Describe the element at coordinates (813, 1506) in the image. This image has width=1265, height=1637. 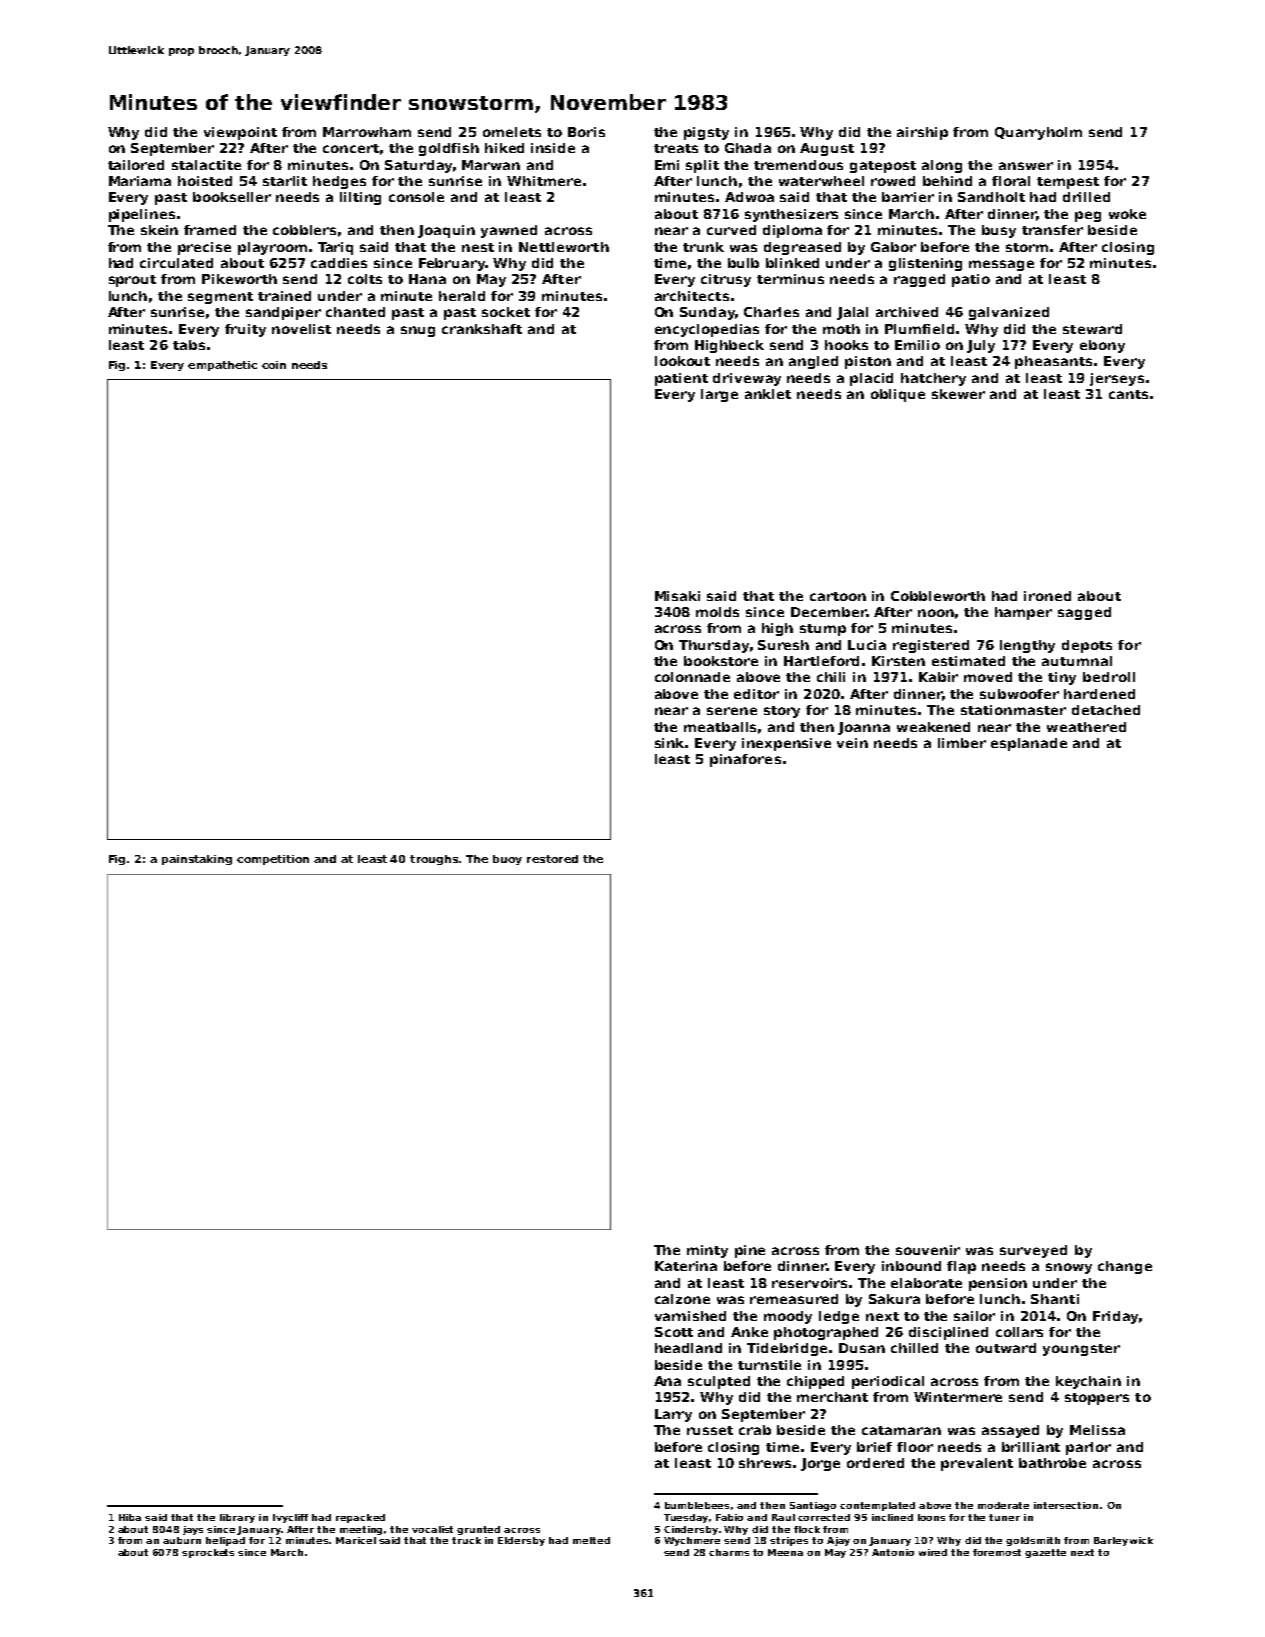
I see `Santiago` at that location.
